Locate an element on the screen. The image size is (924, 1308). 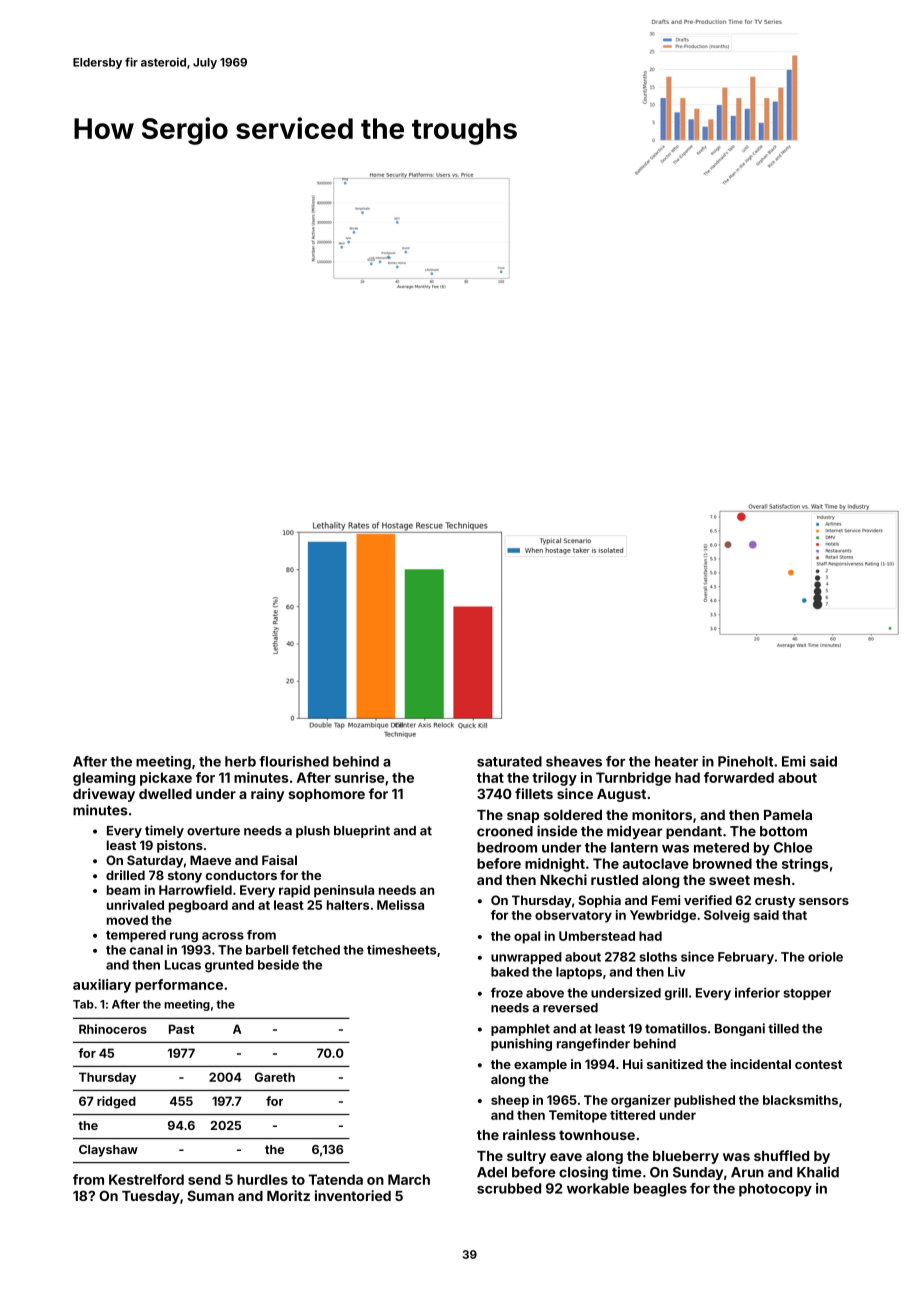
gleaming is located at coordinates (104, 779).
